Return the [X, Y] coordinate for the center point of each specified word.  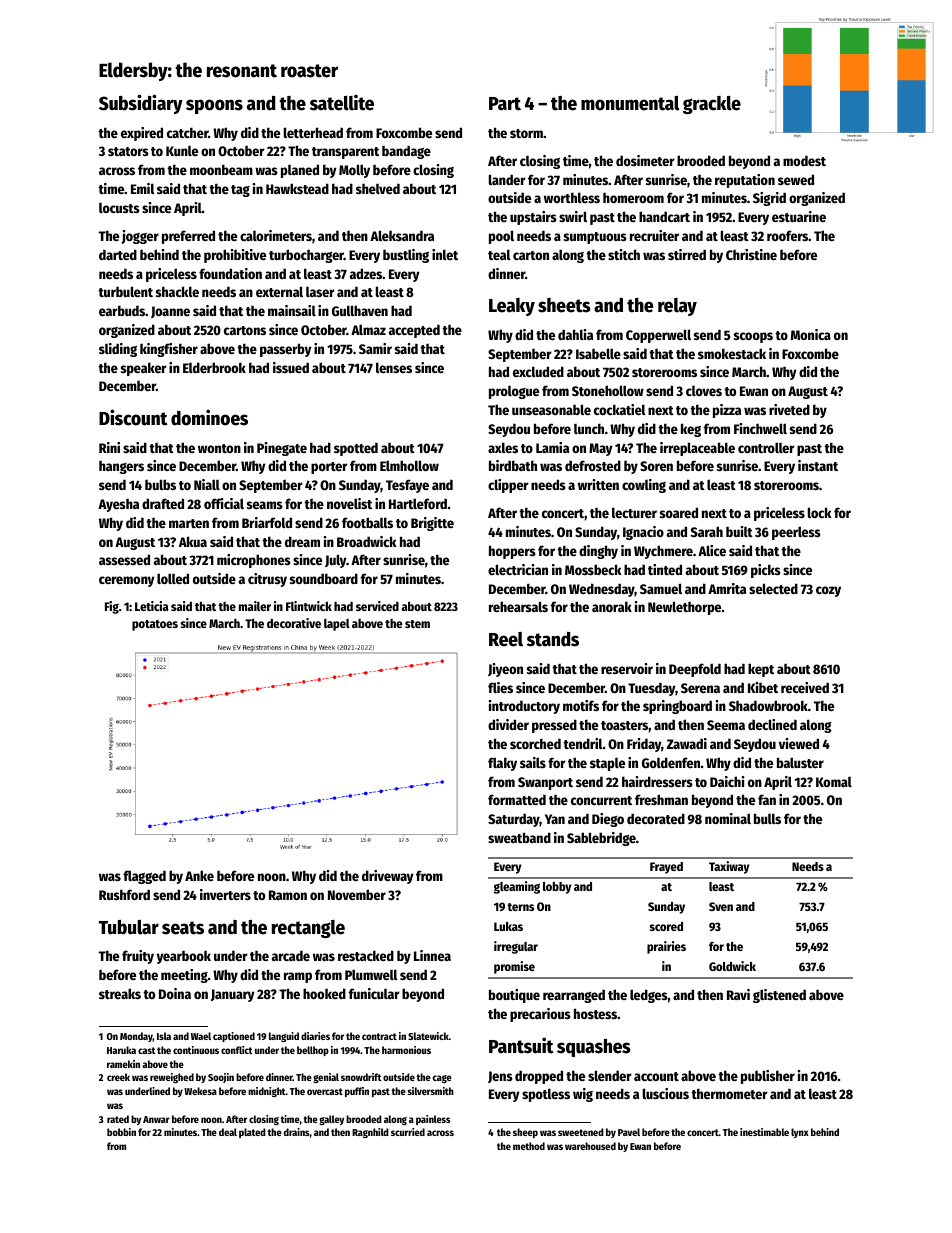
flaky [502, 764]
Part [505, 104]
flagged [144, 877]
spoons [214, 106]
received [805, 687]
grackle [712, 105]
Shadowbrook [768, 705]
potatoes [155, 625]
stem [417, 624]
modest [804, 160]
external [279, 291]
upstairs [533, 218]
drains [297, 1132]
